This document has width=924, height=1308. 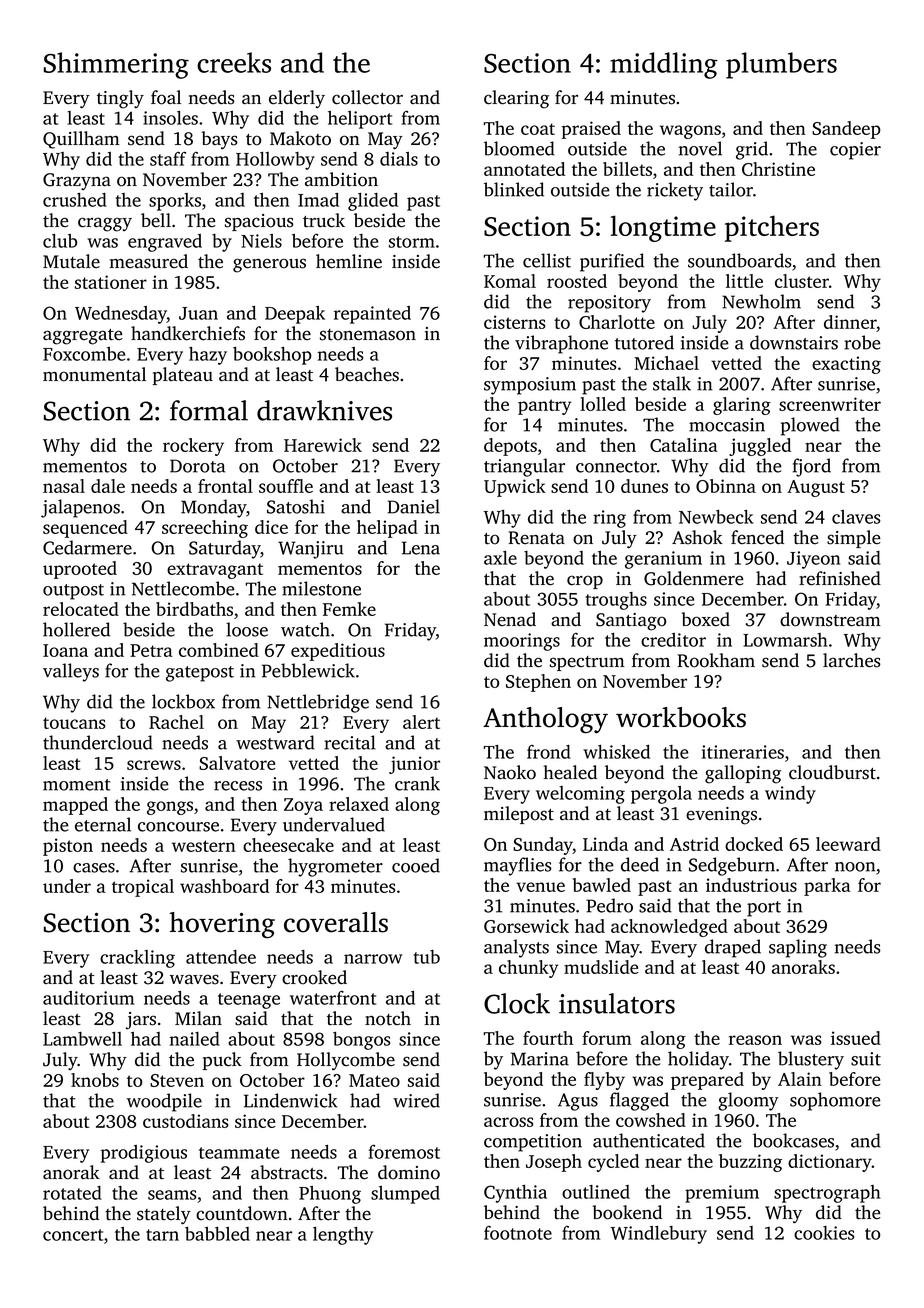 What do you see at coordinates (850, 323) in the document?
I see `dinner` at bounding box center [850, 323].
